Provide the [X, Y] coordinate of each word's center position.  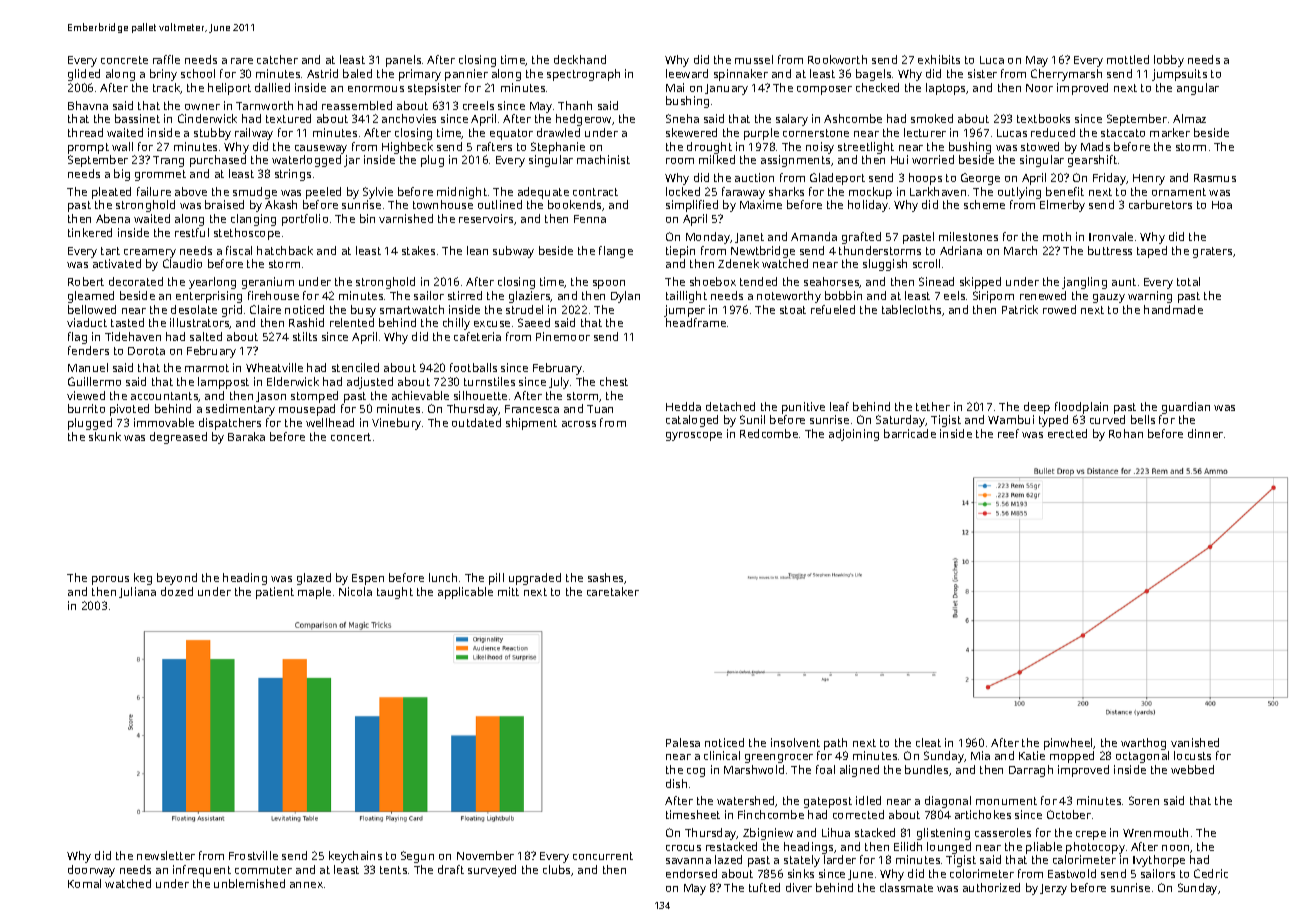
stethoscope [247, 234]
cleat [928, 742]
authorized [991, 887]
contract [595, 192]
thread [85, 132]
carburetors [1160, 204]
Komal [84, 883]
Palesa [683, 742]
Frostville [253, 855]
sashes [606, 578]
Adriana [961, 250]
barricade [910, 433]
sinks [801, 873]
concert [351, 437]
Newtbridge [763, 252]
